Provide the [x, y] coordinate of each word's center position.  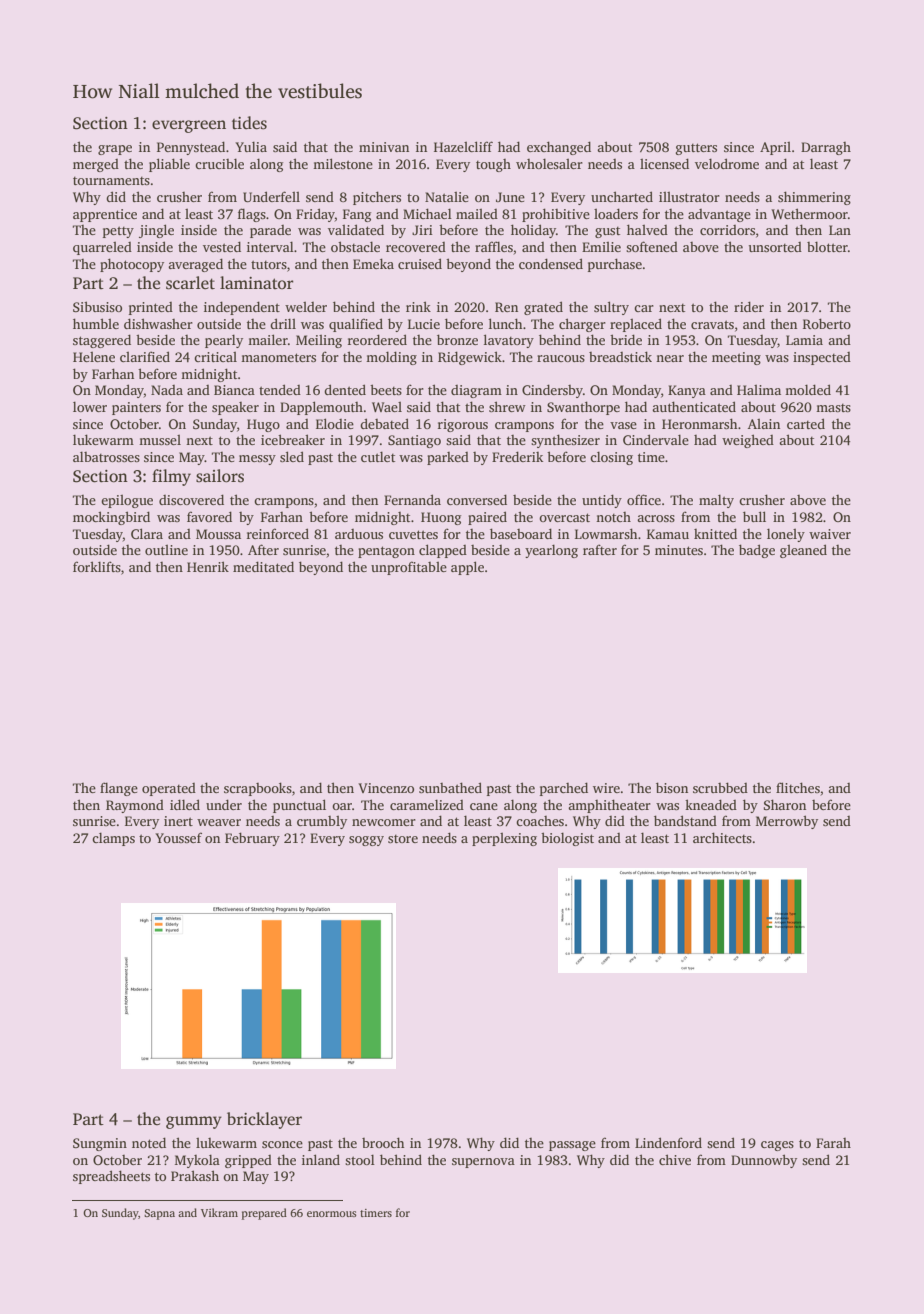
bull [754, 516]
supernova [483, 1163]
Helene [94, 357]
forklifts [97, 566]
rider [749, 306]
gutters [696, 149]
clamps [113, 839]
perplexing [504, 839]
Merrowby [787, 822]
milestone [343, 163]
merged [96, 165]
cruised [420, 263]
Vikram [219, 1212]
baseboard [521, 533]
